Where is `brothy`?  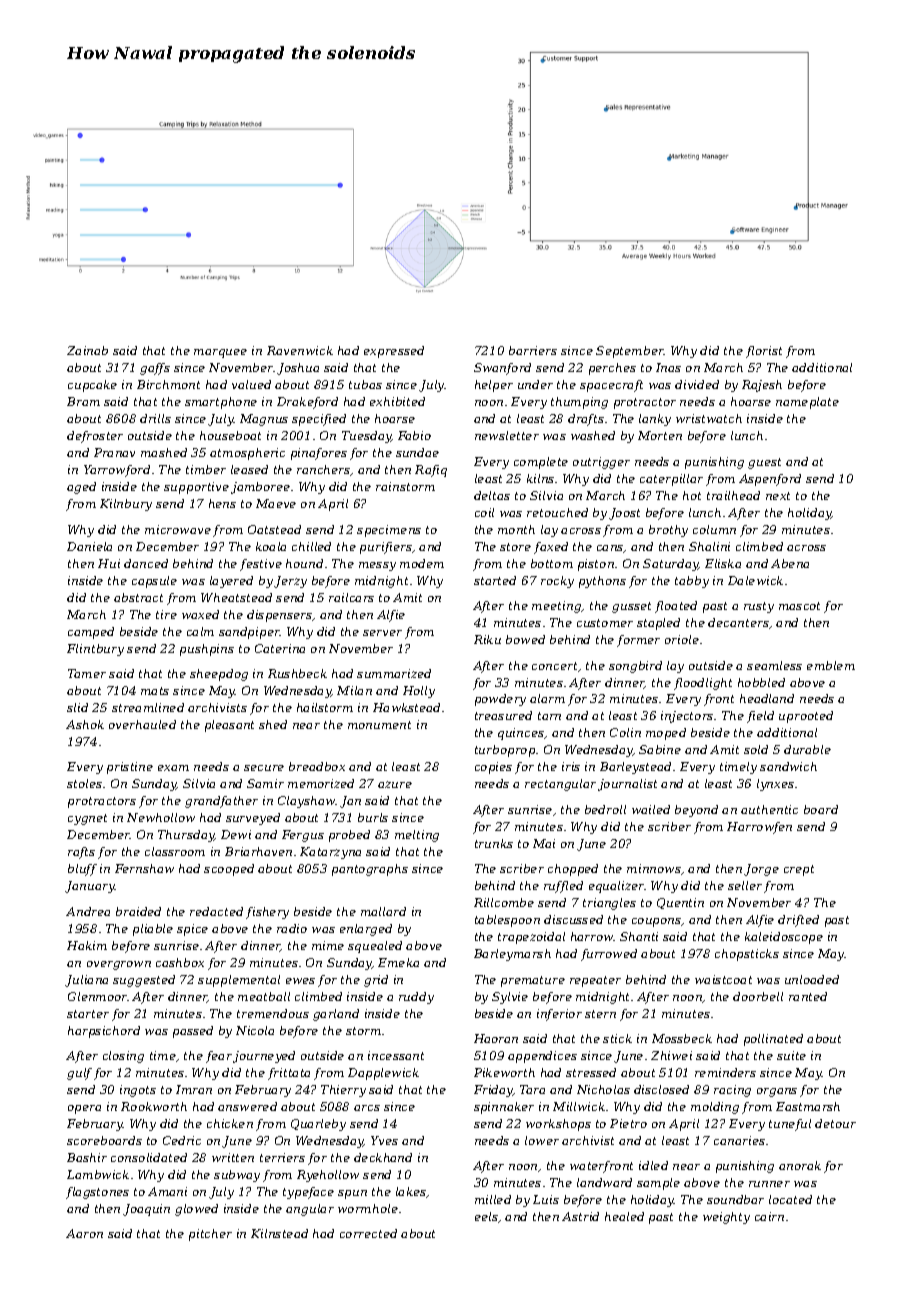 brothy is located at coordinates (668, 531).
